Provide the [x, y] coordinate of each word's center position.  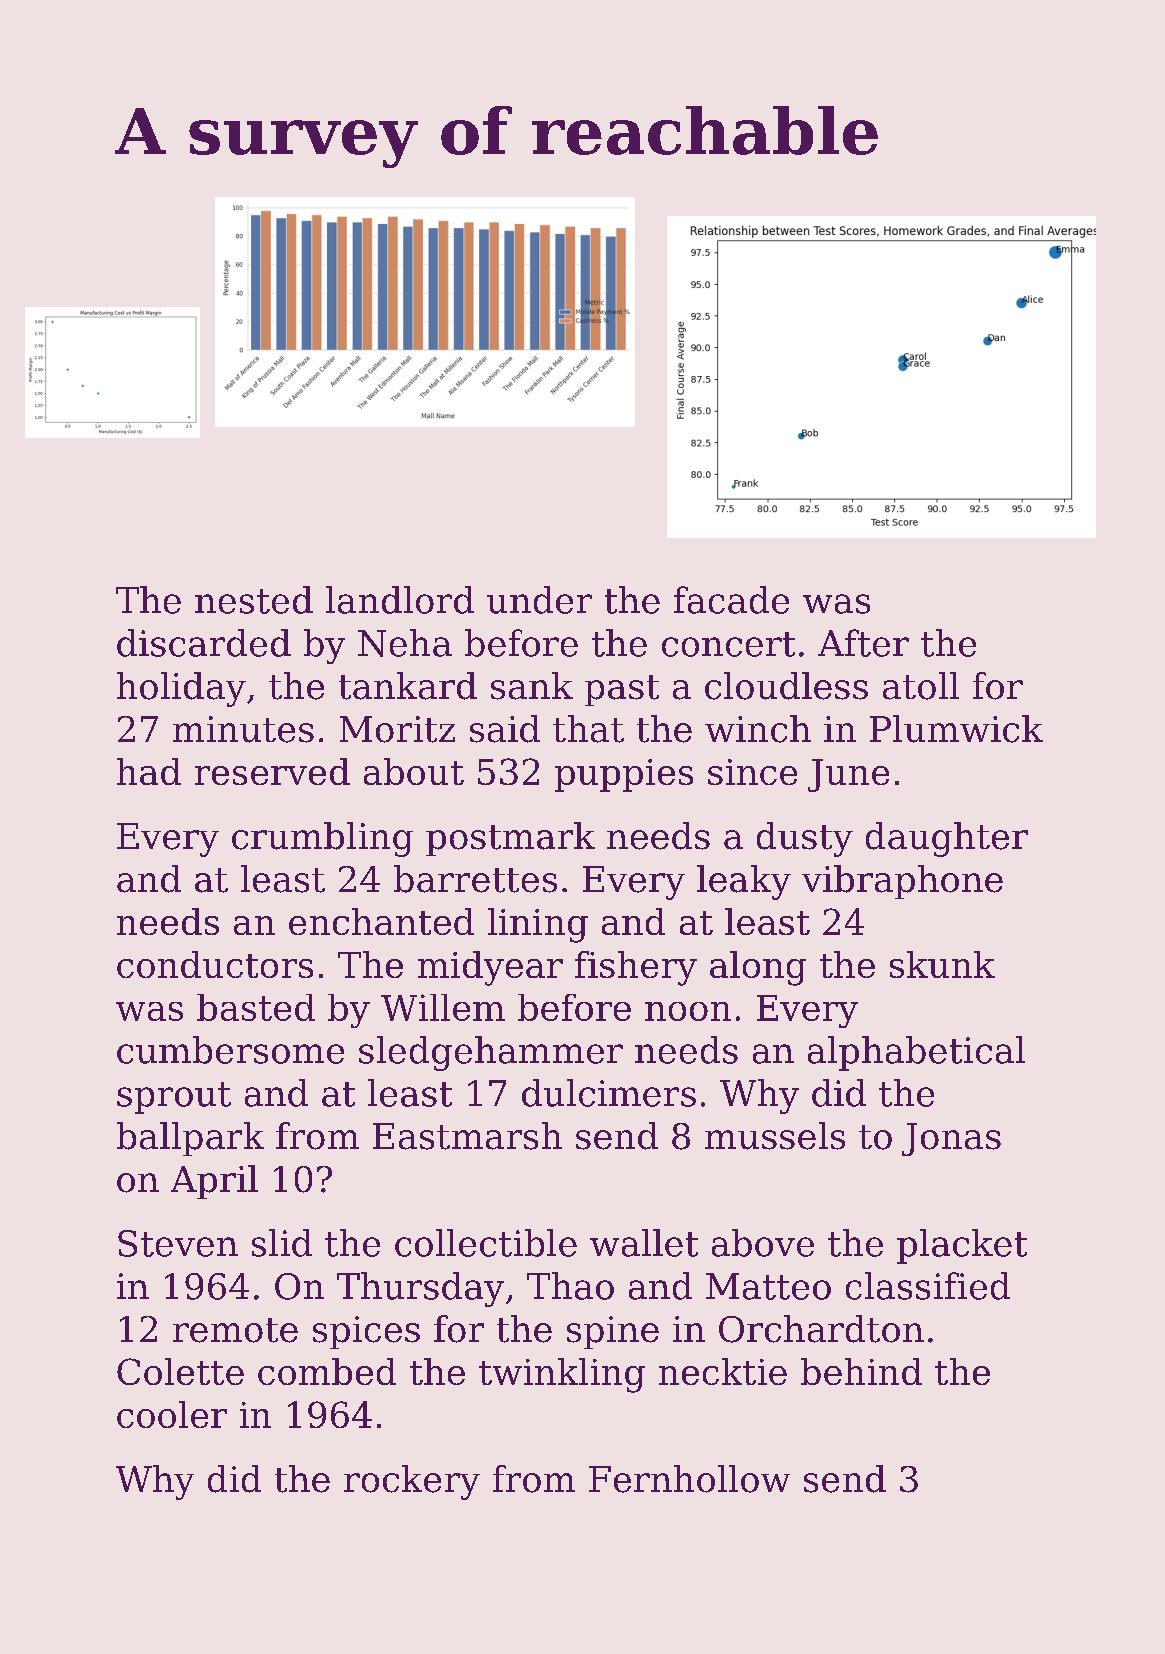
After [863, 643]
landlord [400, 600]
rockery [412, 1482]
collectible [486, 1243]
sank [532, 686]
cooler [172, 1414]
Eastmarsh [467, 1136]
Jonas [951, 1139]
